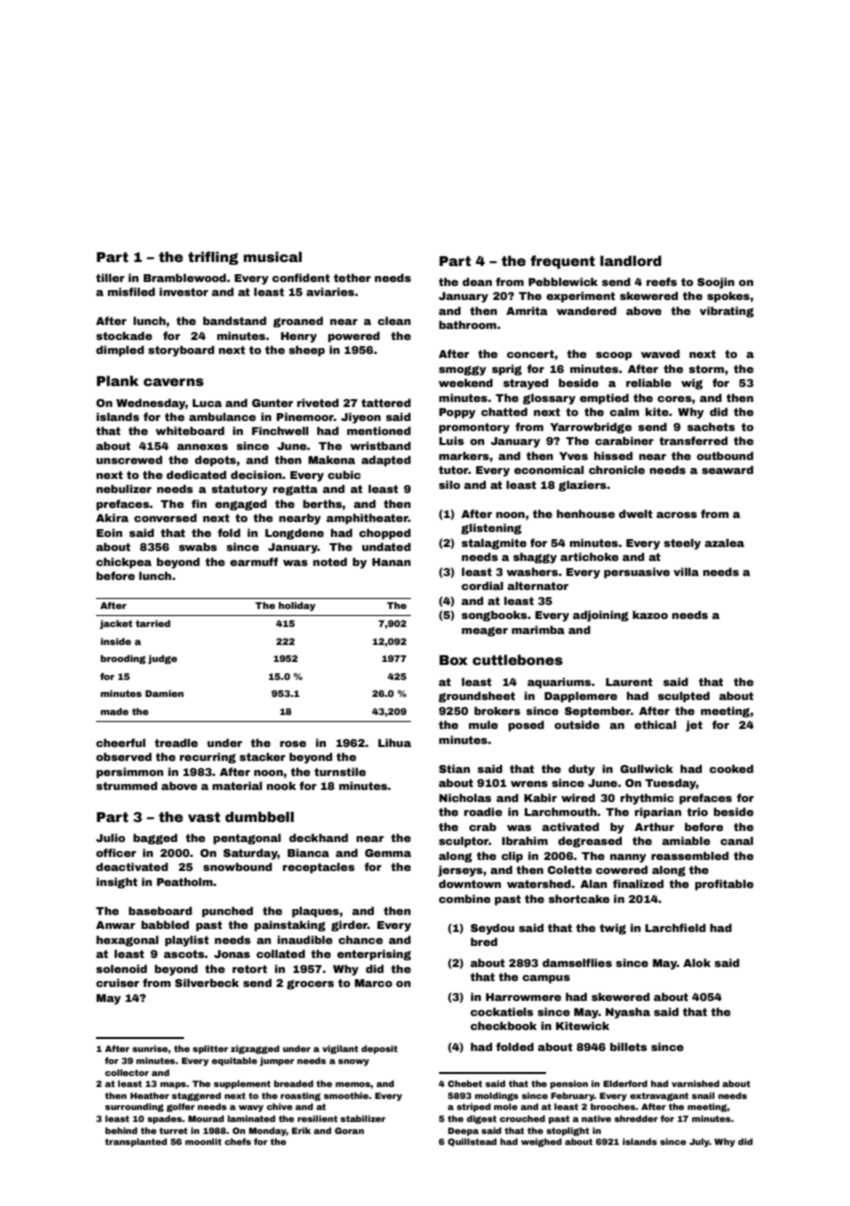 The image size is (850, 1206). What do you see at coordinates (254, 561) in the document?
I see `earmuff` at bounding box center [254, 561].
